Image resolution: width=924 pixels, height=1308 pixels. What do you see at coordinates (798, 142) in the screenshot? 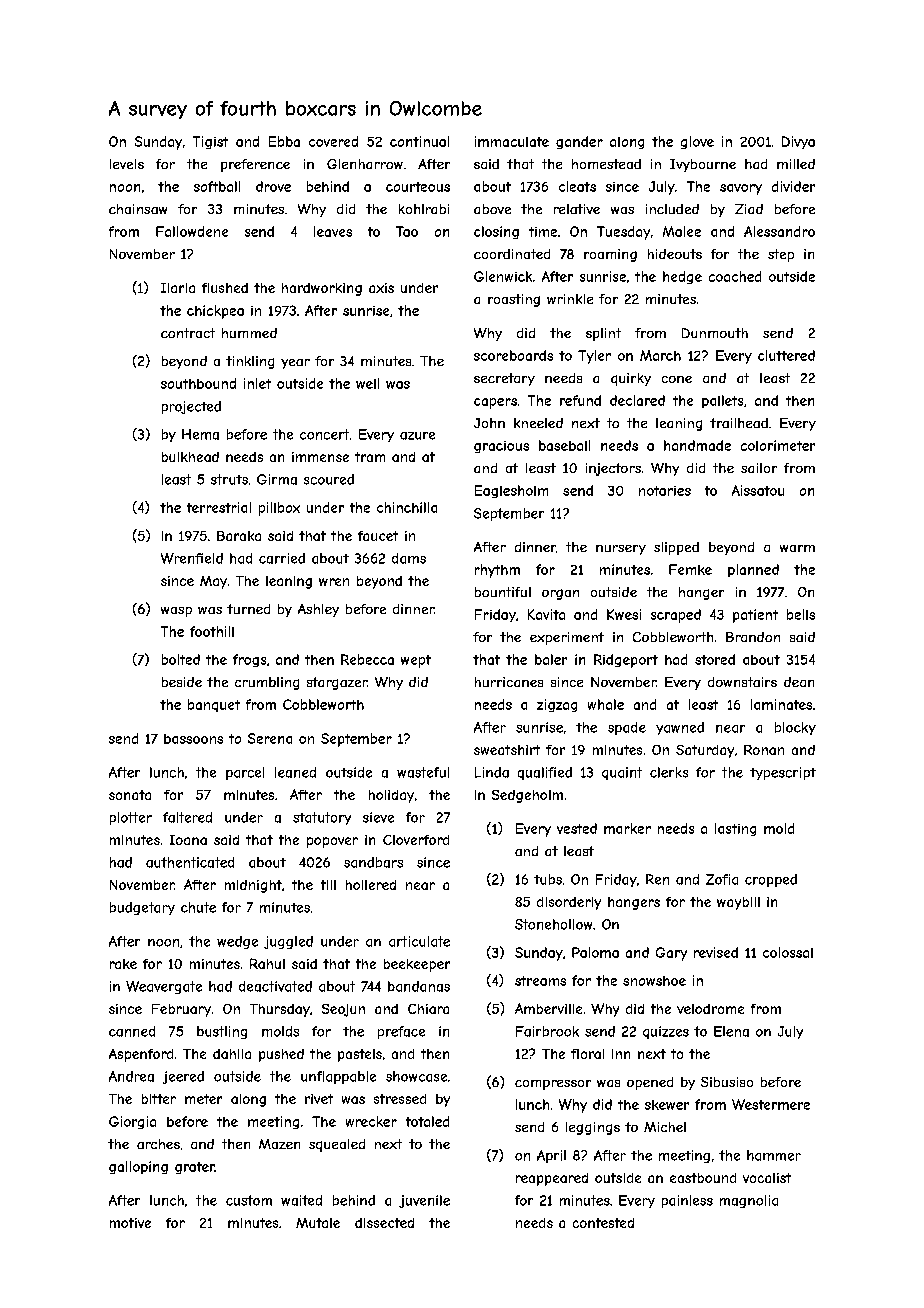
I see `Divya` at bounding box center [798, 142].
